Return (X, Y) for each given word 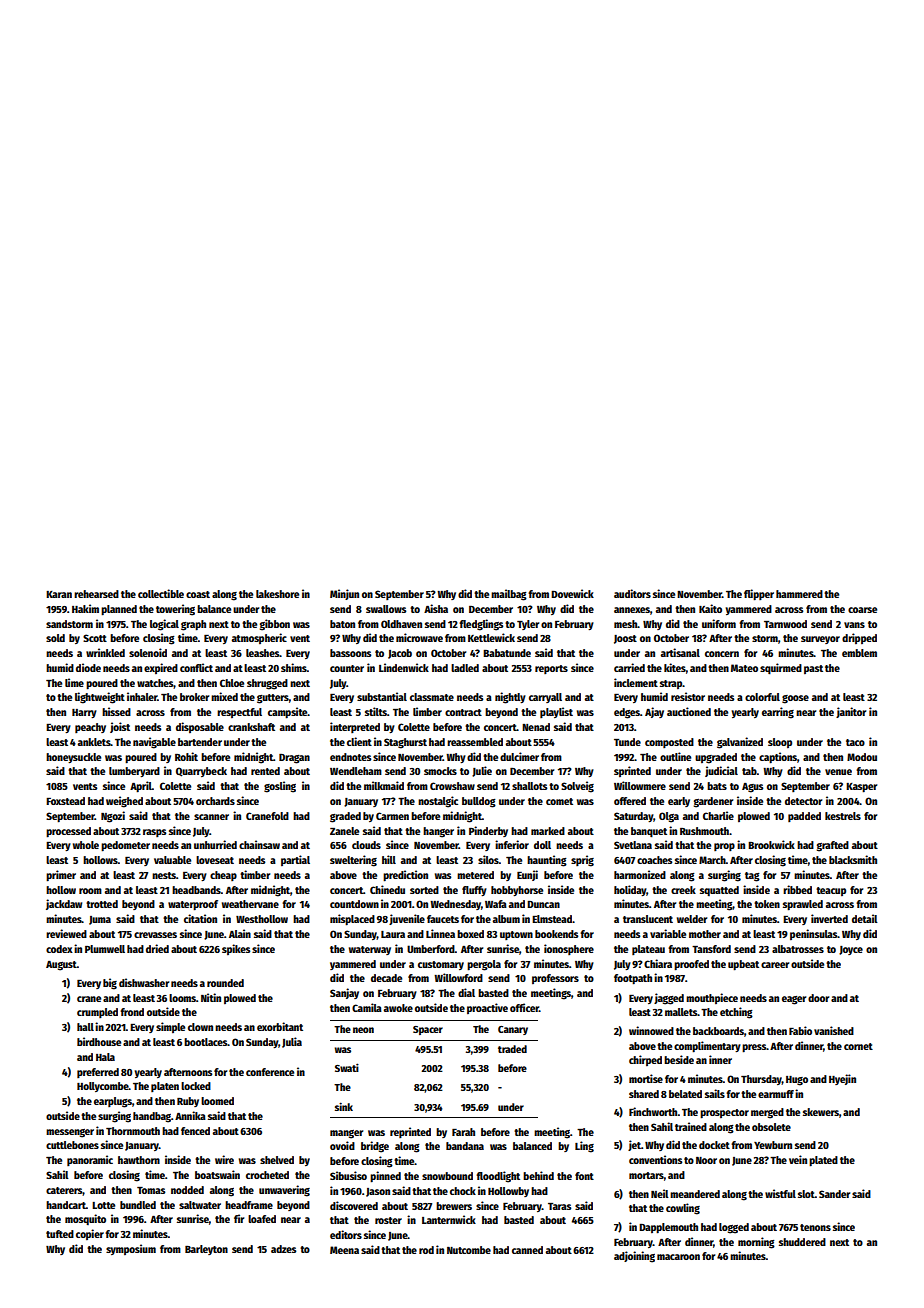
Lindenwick (404, 667)
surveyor (820, 640)
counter (347, 668)
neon (363, 1030)
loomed (217, 1101)
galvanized (740, 743)
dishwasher (144, 982)
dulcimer (519, 756)
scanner (211, 817)
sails (715, 1093)
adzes (283, 1249)
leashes (262, 653)
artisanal (680, 652)
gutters (273, 699)
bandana (465, 1146)
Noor (706, 1160)
